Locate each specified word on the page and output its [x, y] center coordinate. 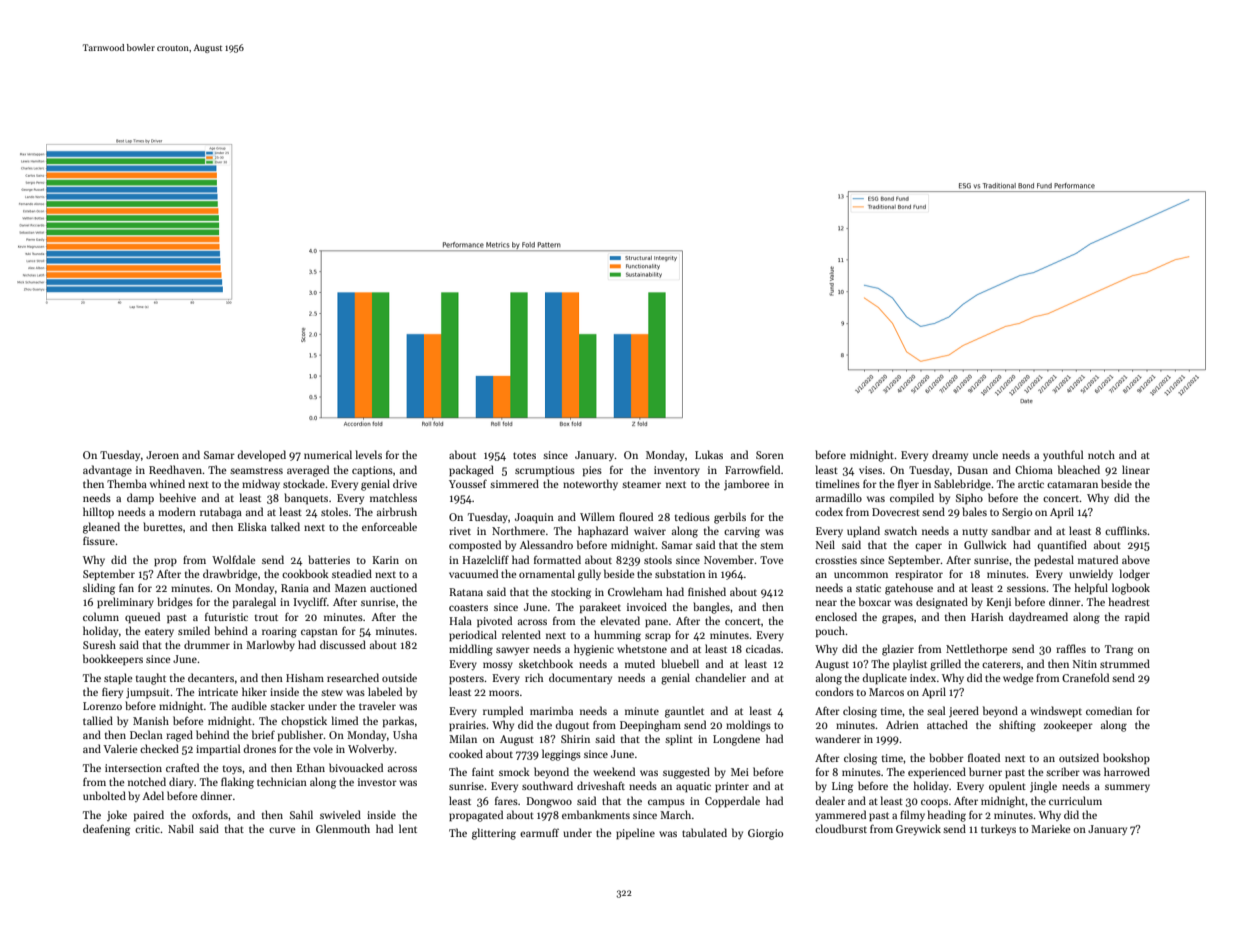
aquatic [693, 787]
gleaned [101, 528]
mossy [498, 666]
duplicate [884, 679]
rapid [1137, 617]
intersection [133, 768]
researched [353, 677]
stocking [571, 593]
